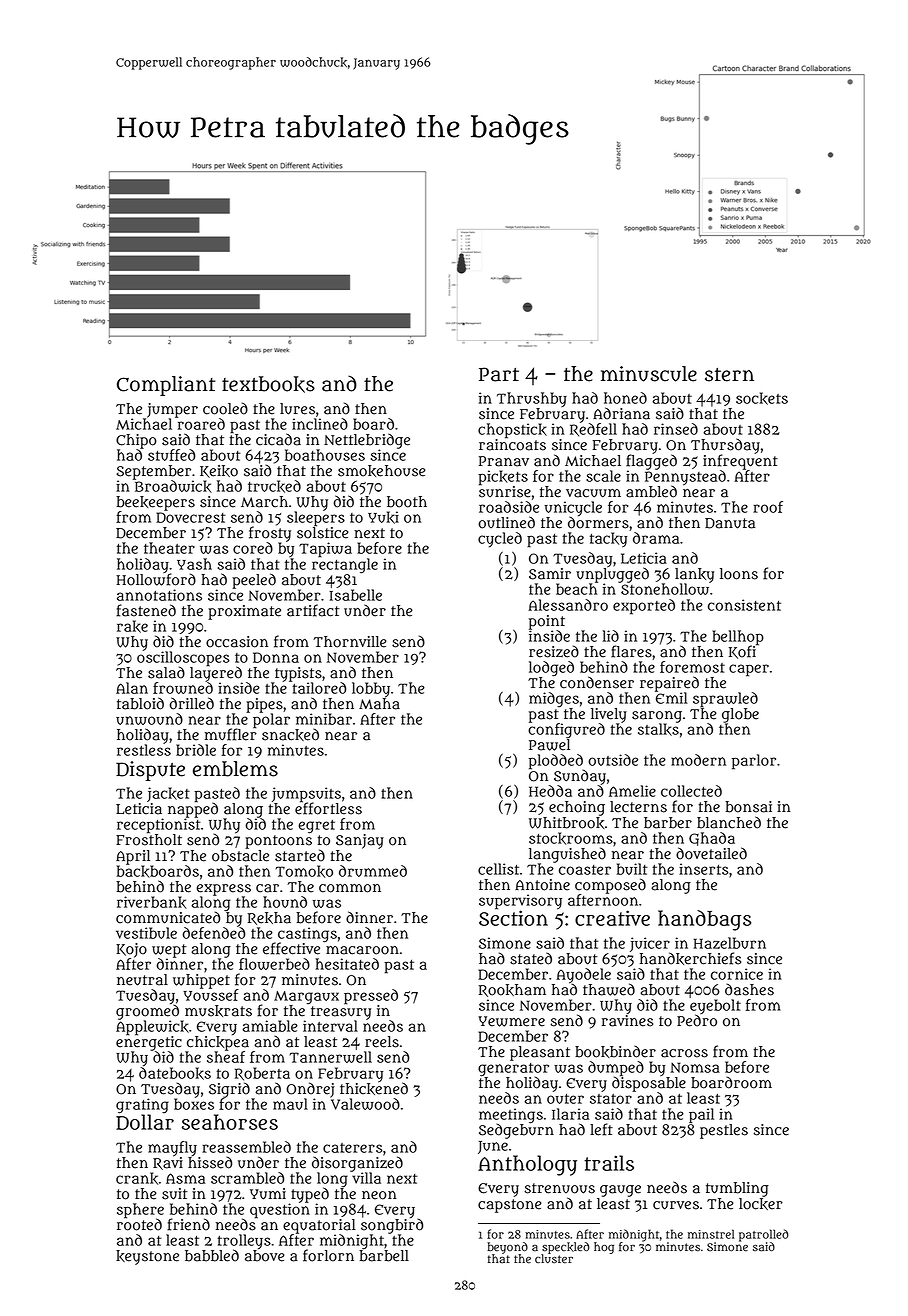 The height and width of the screenshot is (1316, 908). What do you see at coordinates (499, 374) in the screenshot?
I see `Part` at bounding box center [499, 374].
